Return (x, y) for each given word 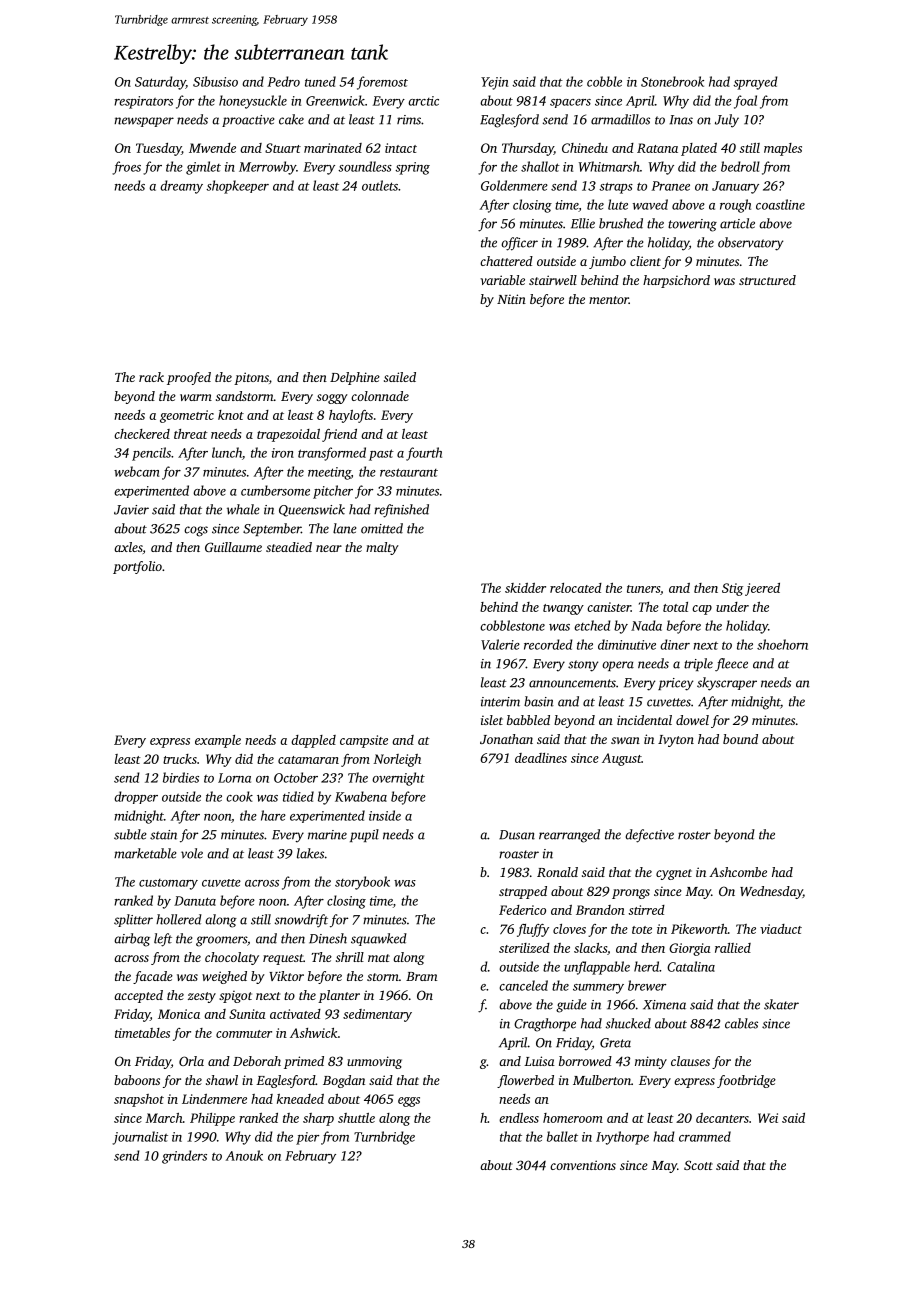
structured (767, 280)
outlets (380, 185)
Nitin (511, 299)
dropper (136, 797)
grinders (184, 1157)
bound (740, 739)
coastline (780, 204)
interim (500, 702)
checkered (142, 434)
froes (126, 168)
